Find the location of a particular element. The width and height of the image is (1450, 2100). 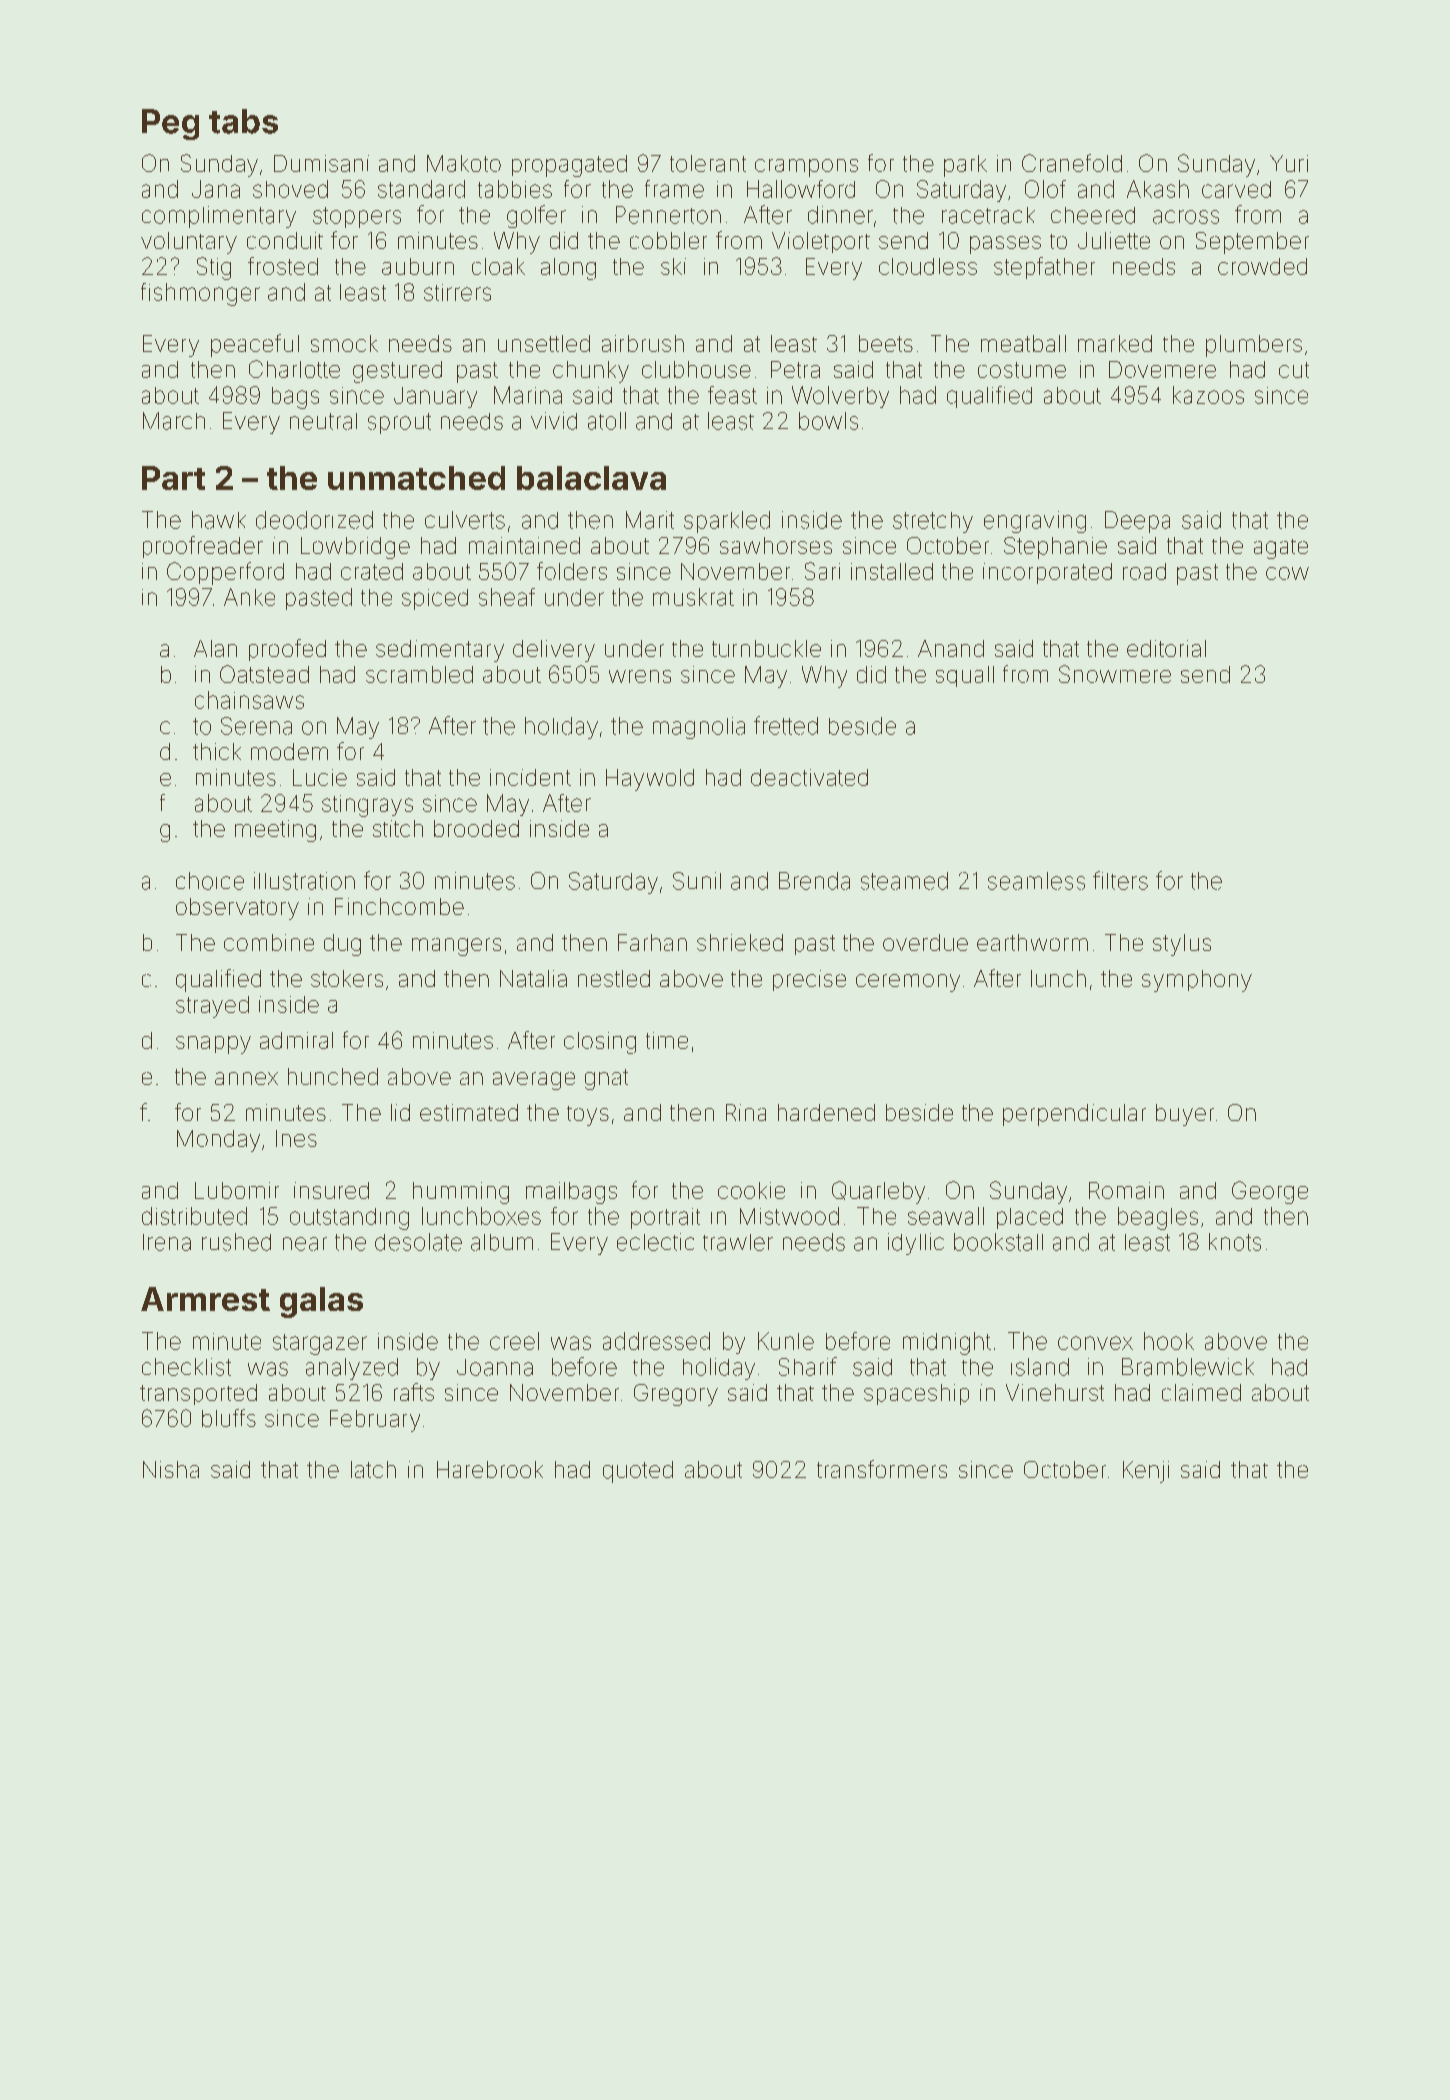

knots is located at coordinates (1235, 1242).
